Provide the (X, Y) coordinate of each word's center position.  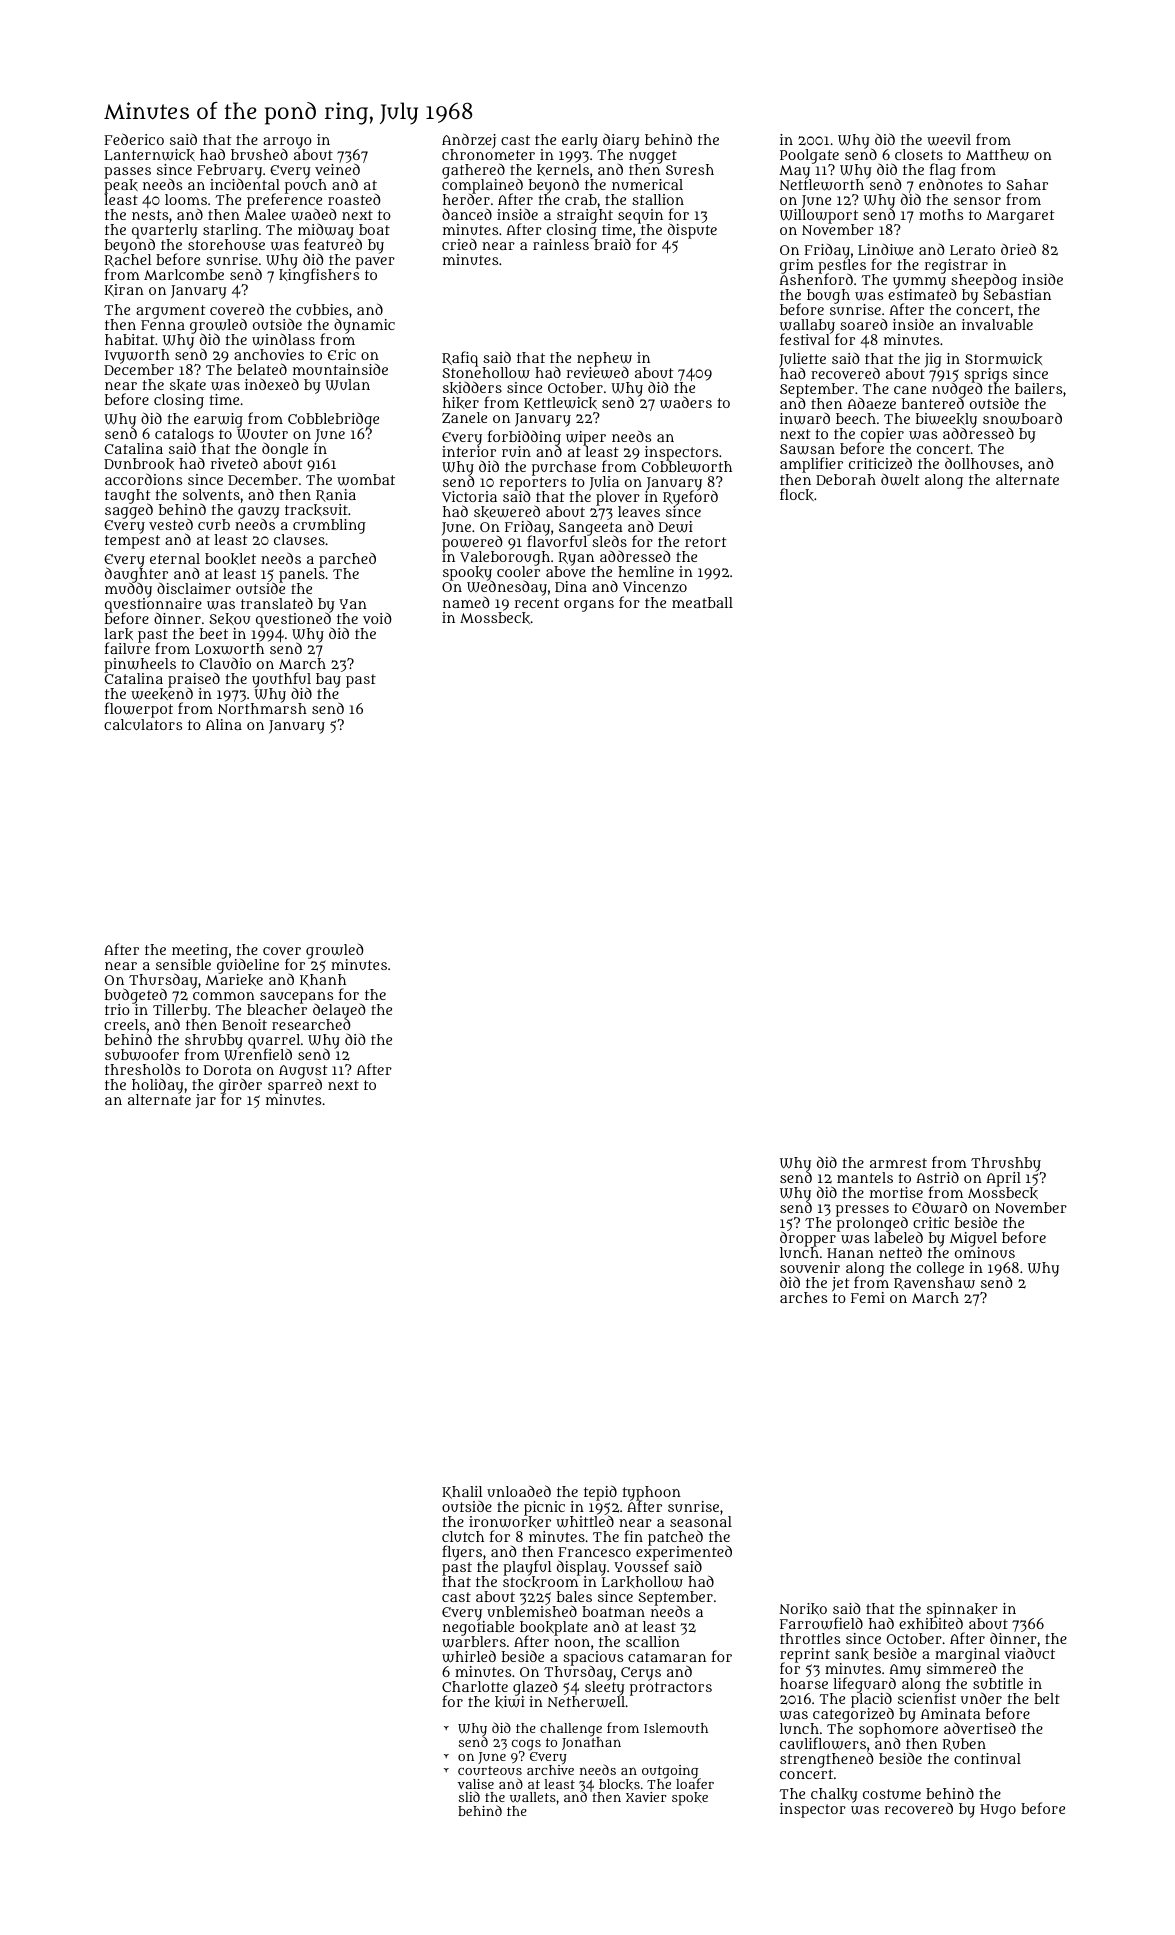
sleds (609, 542)
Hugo (998, 1811)
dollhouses (982, 463)
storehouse (226, 244)
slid (469, 1796)
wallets (533, 1797)
